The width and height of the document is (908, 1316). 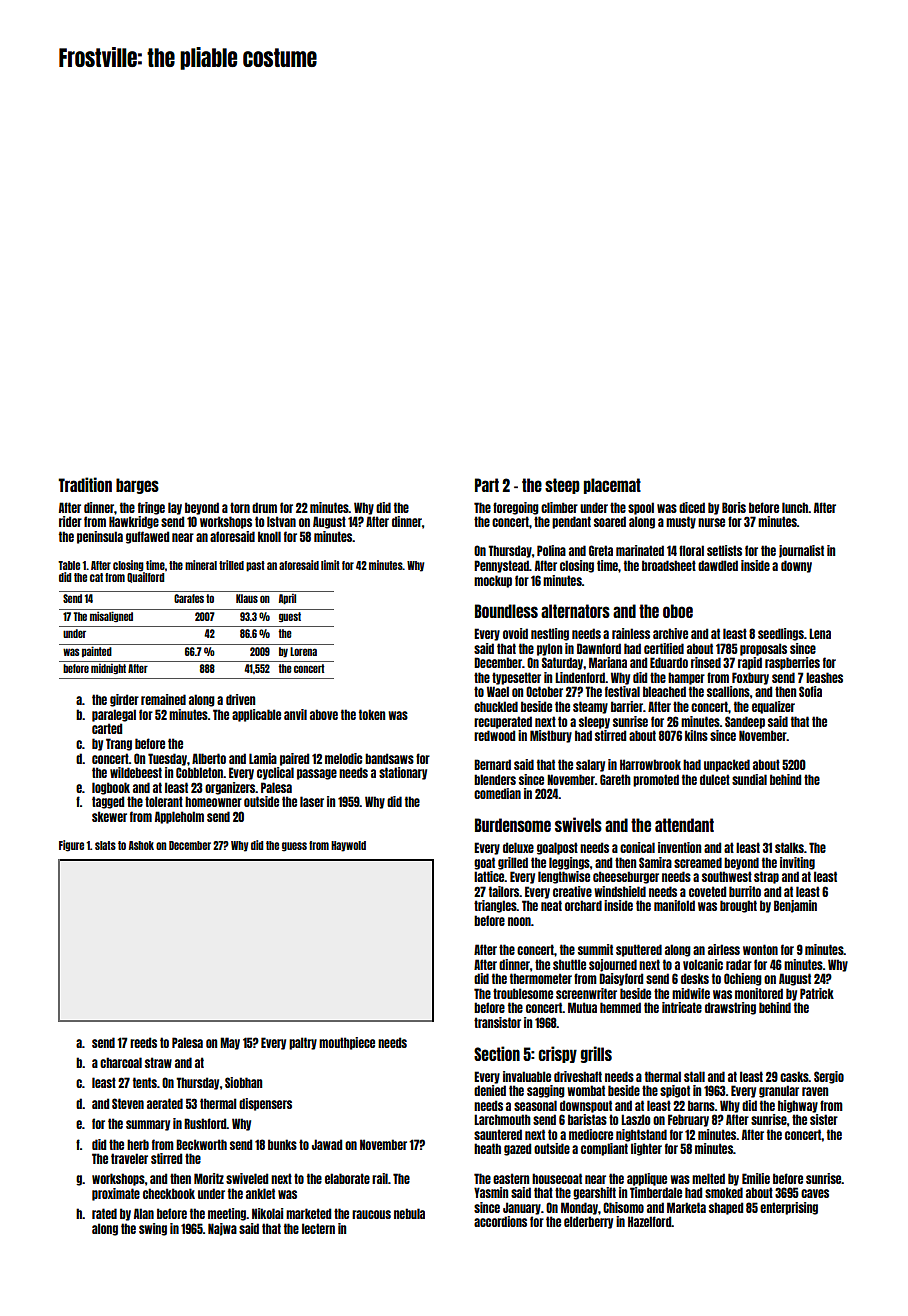 I want to click on limit, so click(x=330, y=565).
